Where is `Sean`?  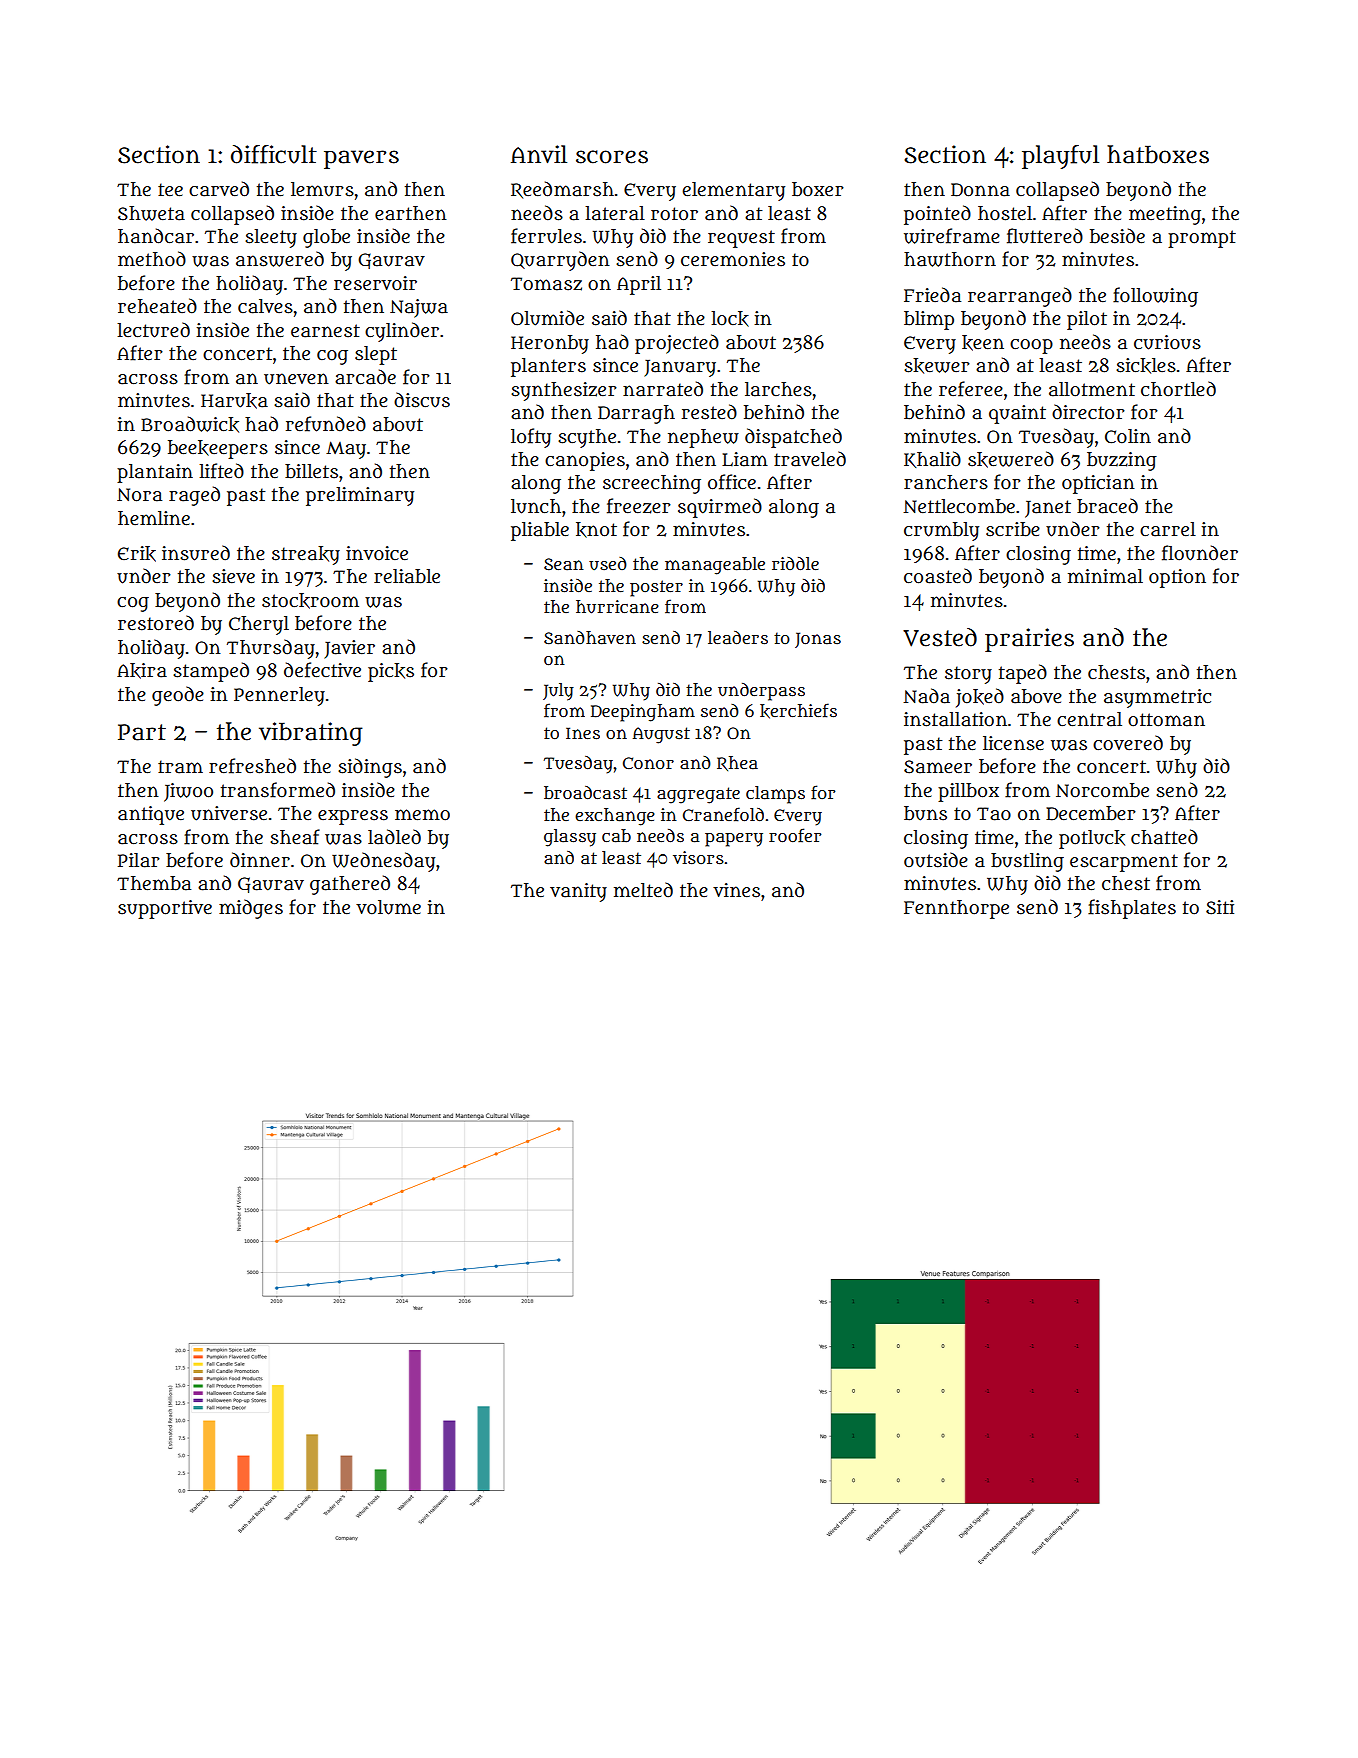
Sean is located at coordinates (564, 564).
